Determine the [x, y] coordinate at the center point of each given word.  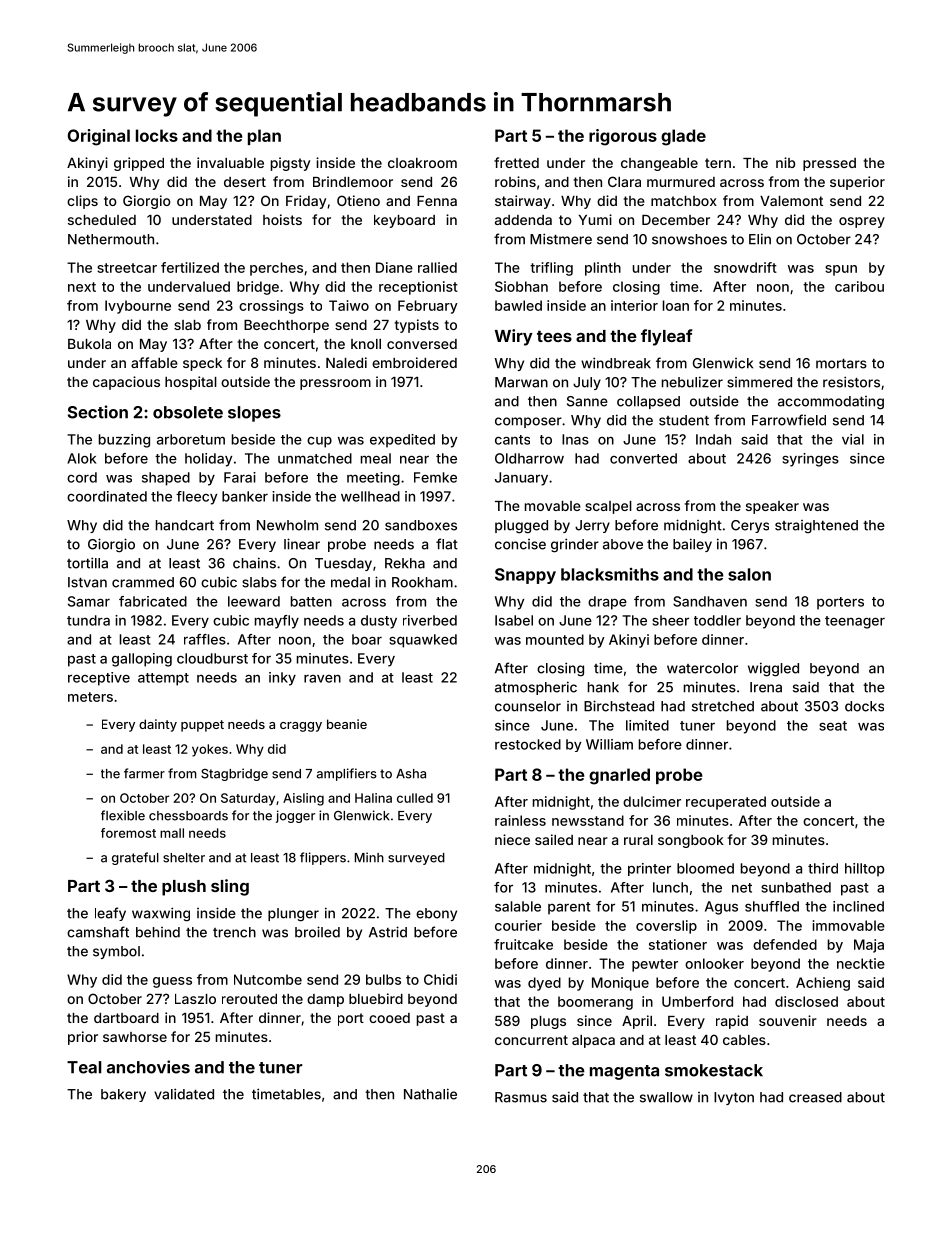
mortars [841, 364]
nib [785, 162]
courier [518, 925]
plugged [521, 527]
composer [528, 422]
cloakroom [422, 163]
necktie [861, 963]
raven [322, 679]
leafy [110, 914]
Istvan [87, 582]
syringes [810, 460]
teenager [855, 622]
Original [99, 137]
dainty [158, 725]
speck [202, 364]
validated [184, 1094]
